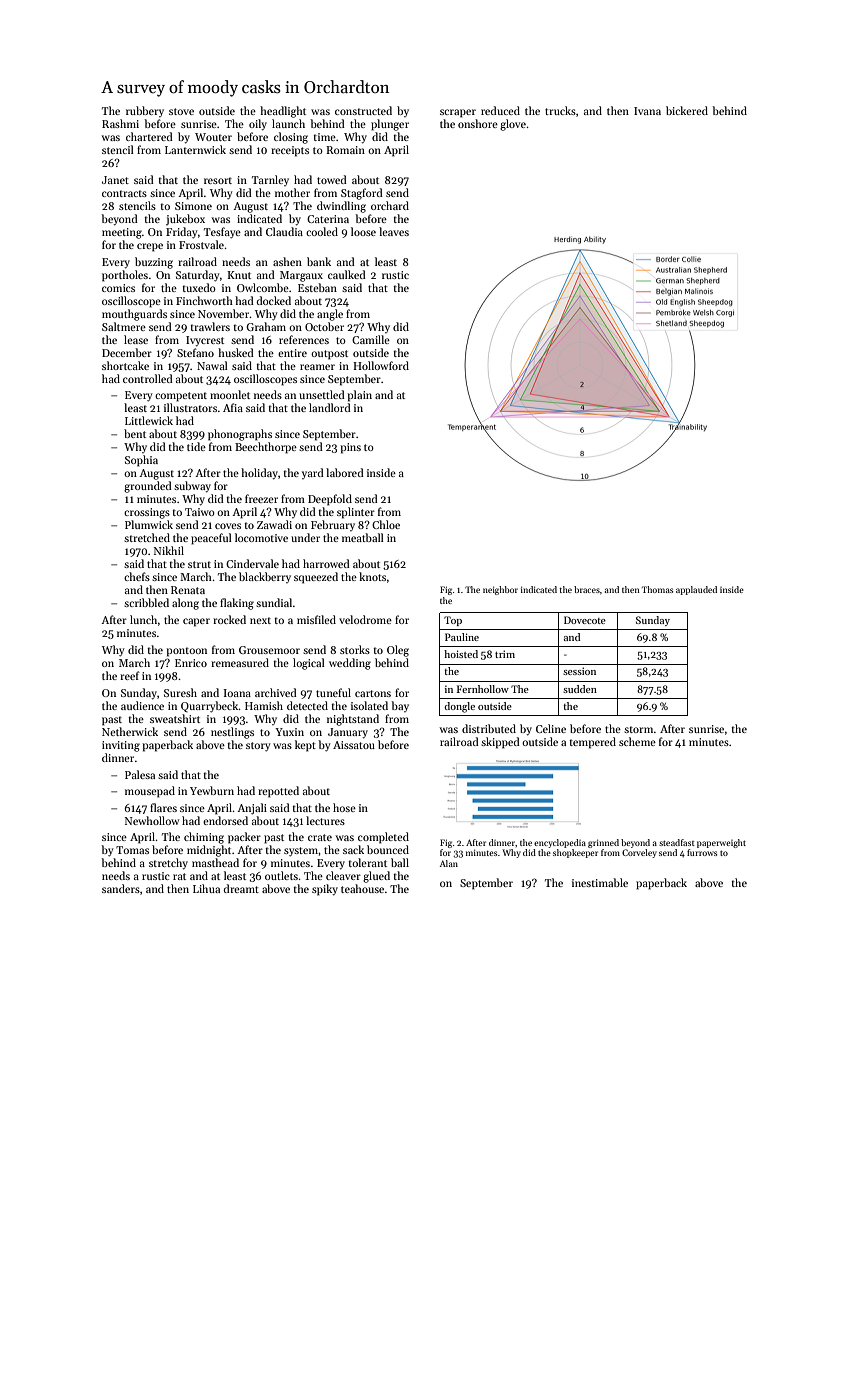  I want to click on Dovecote, so click(585, 620).
